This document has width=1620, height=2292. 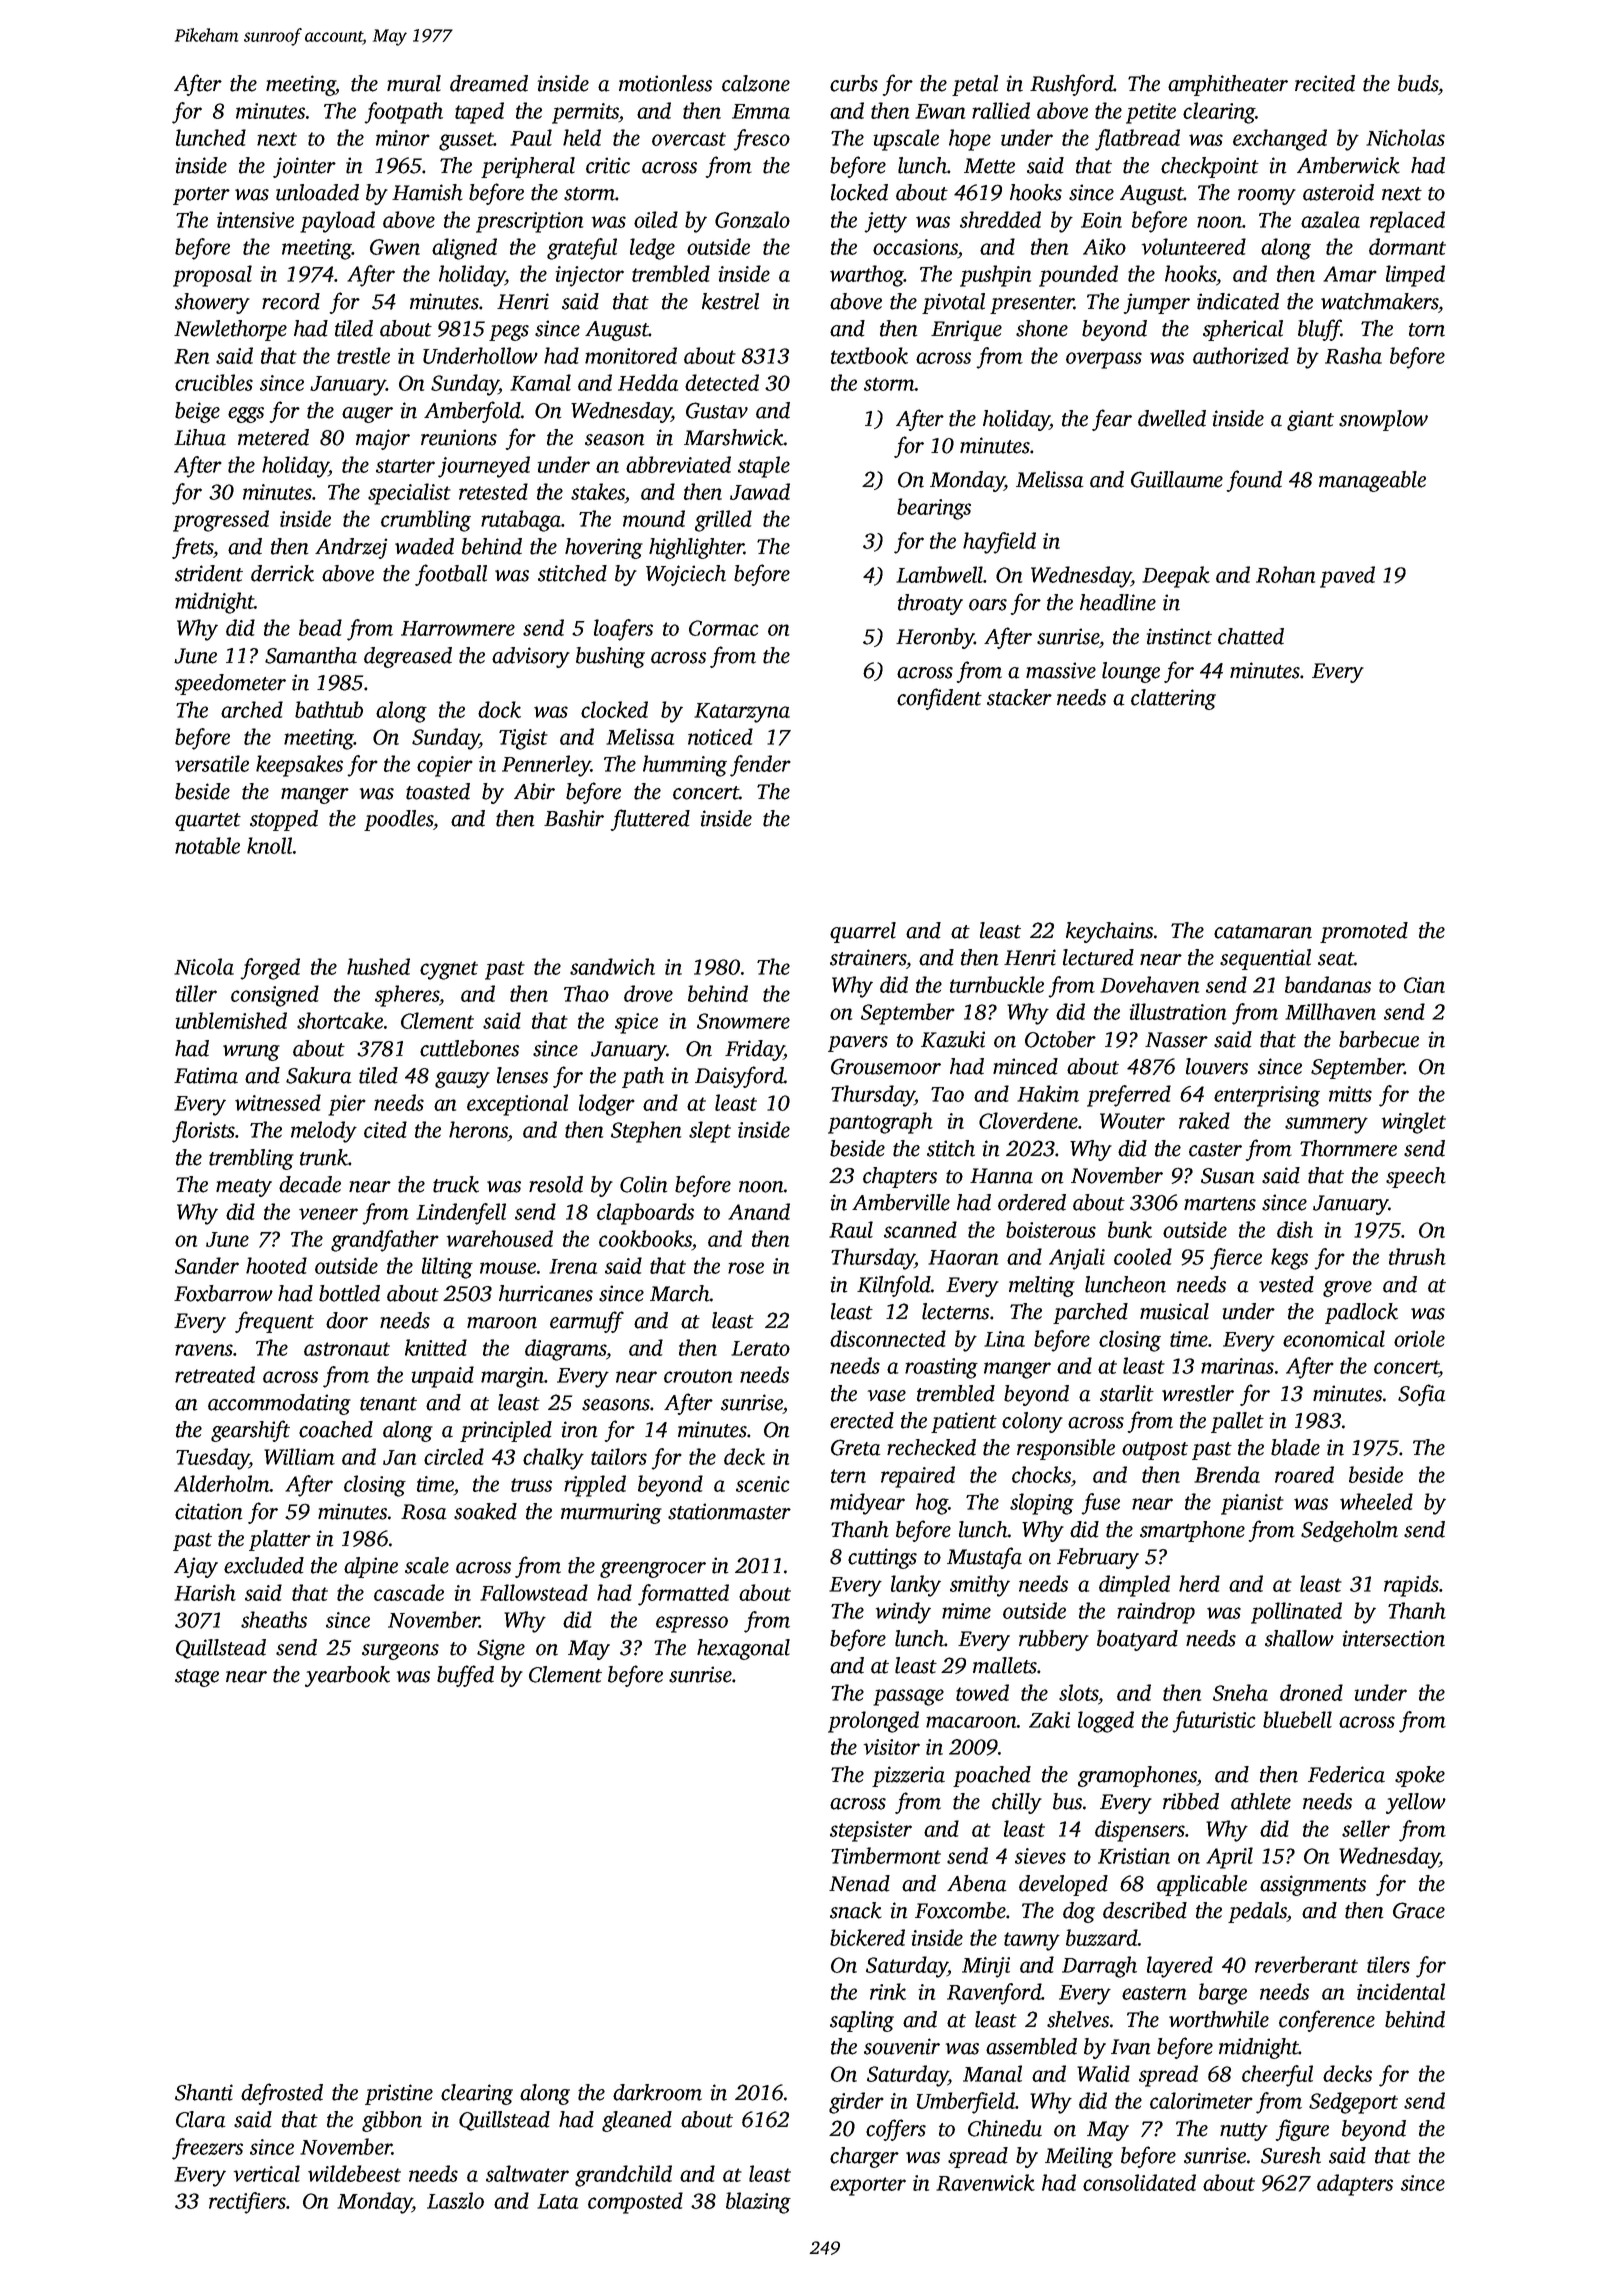 I want to click on petal, so click(x=975, y=85).
